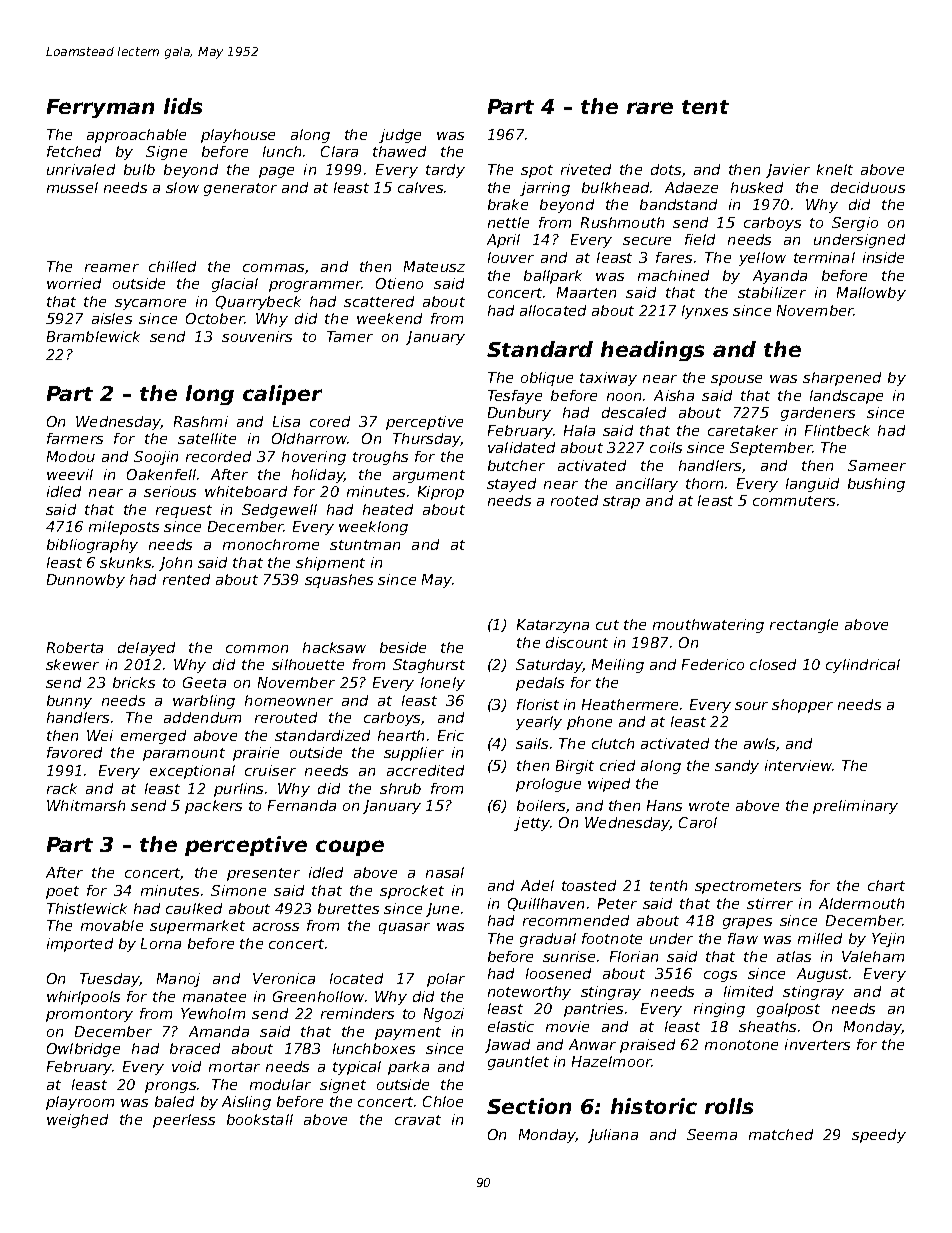  What do you see at coordinates (532, 824) in the screenshot?
I see `jetty` at bounding box center [532, 824].
